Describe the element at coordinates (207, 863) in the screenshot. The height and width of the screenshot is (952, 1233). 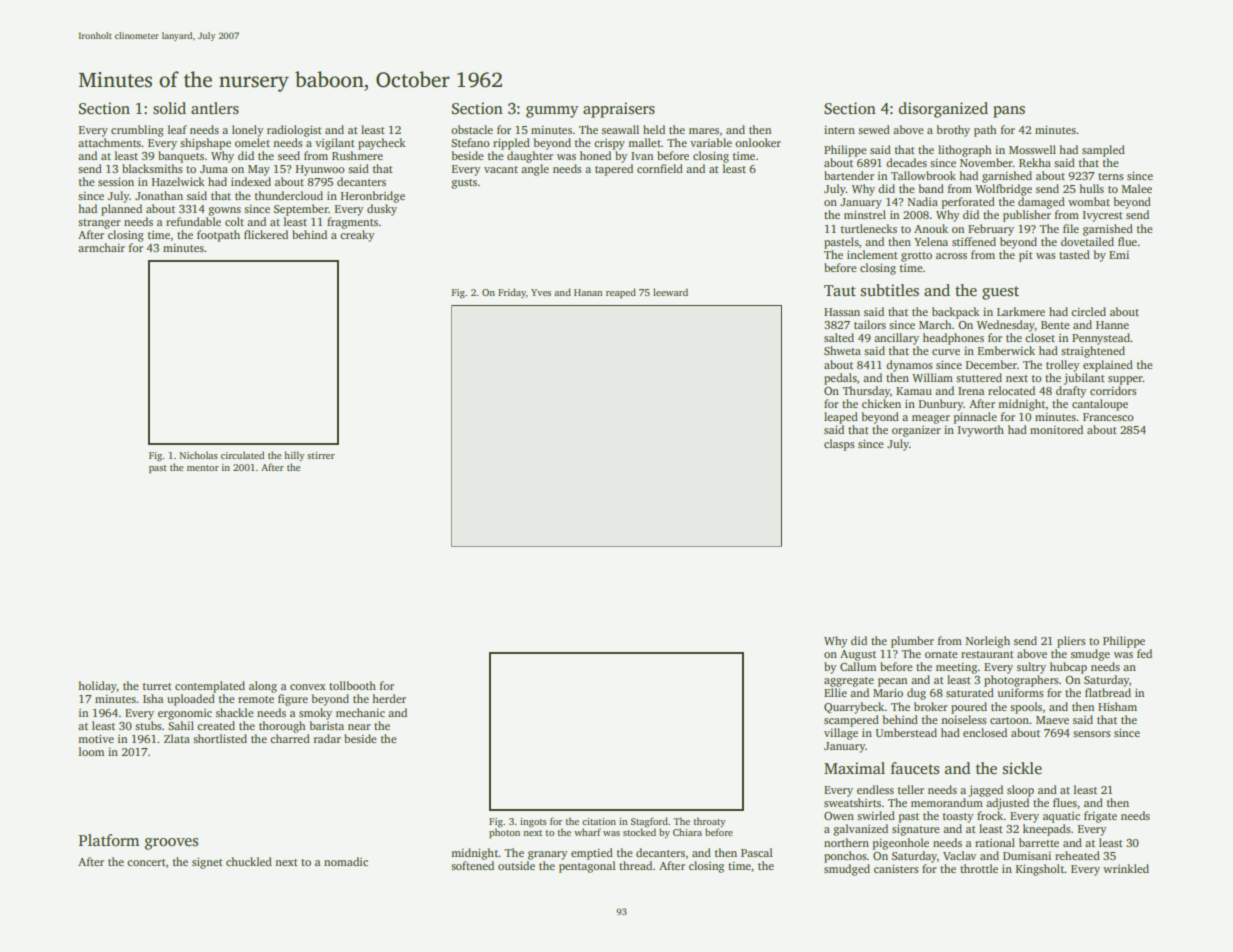
I see `signet` at that location.
